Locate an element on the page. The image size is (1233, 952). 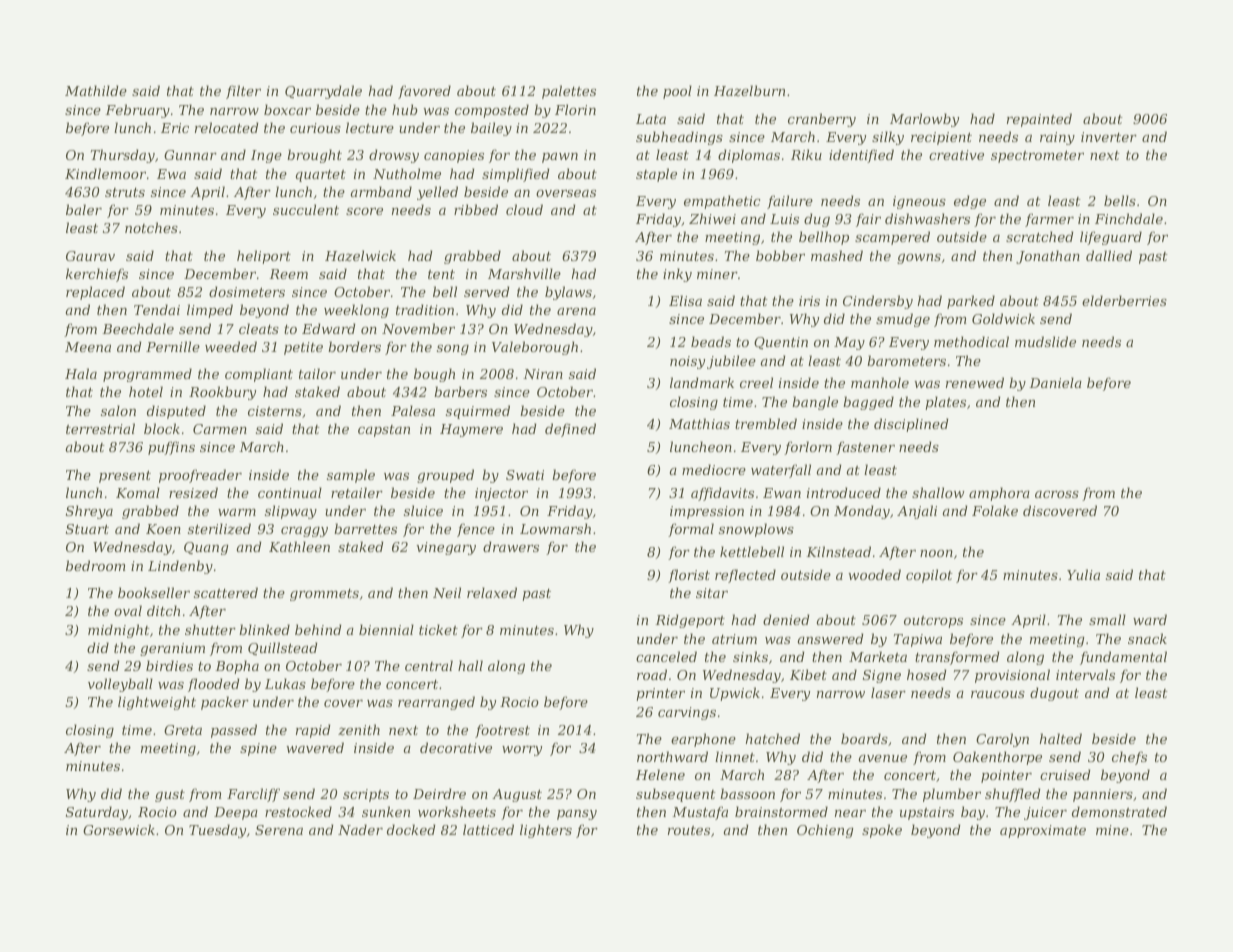
present is located at coordinates (125, 476).
